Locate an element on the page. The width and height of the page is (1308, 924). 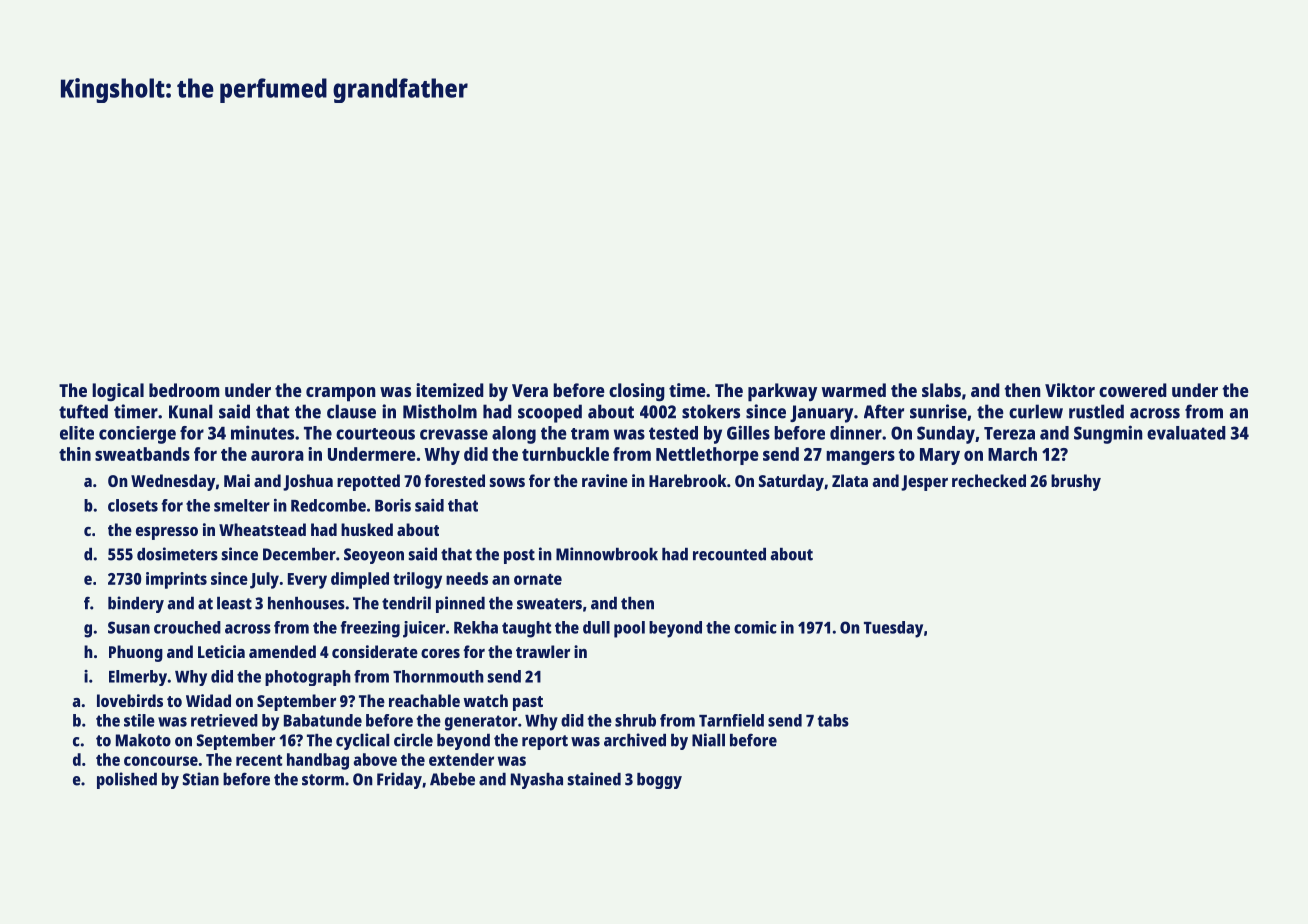
storm is located at coordinates (323, 780).
